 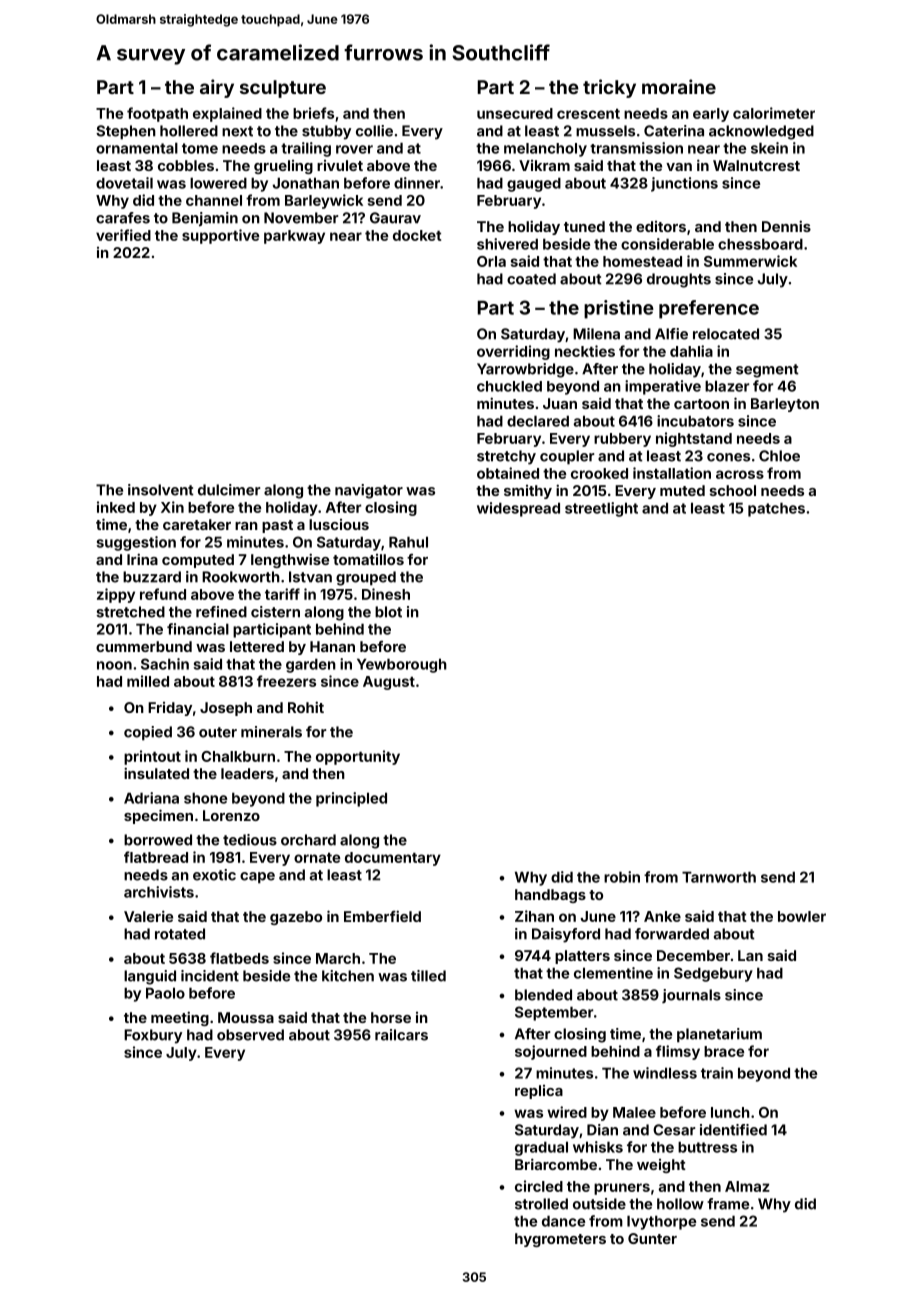 What do you see at coordinates (153, 1036) in the screenshot?
I see `Foxbury` at bounding box center [153, 1036].
